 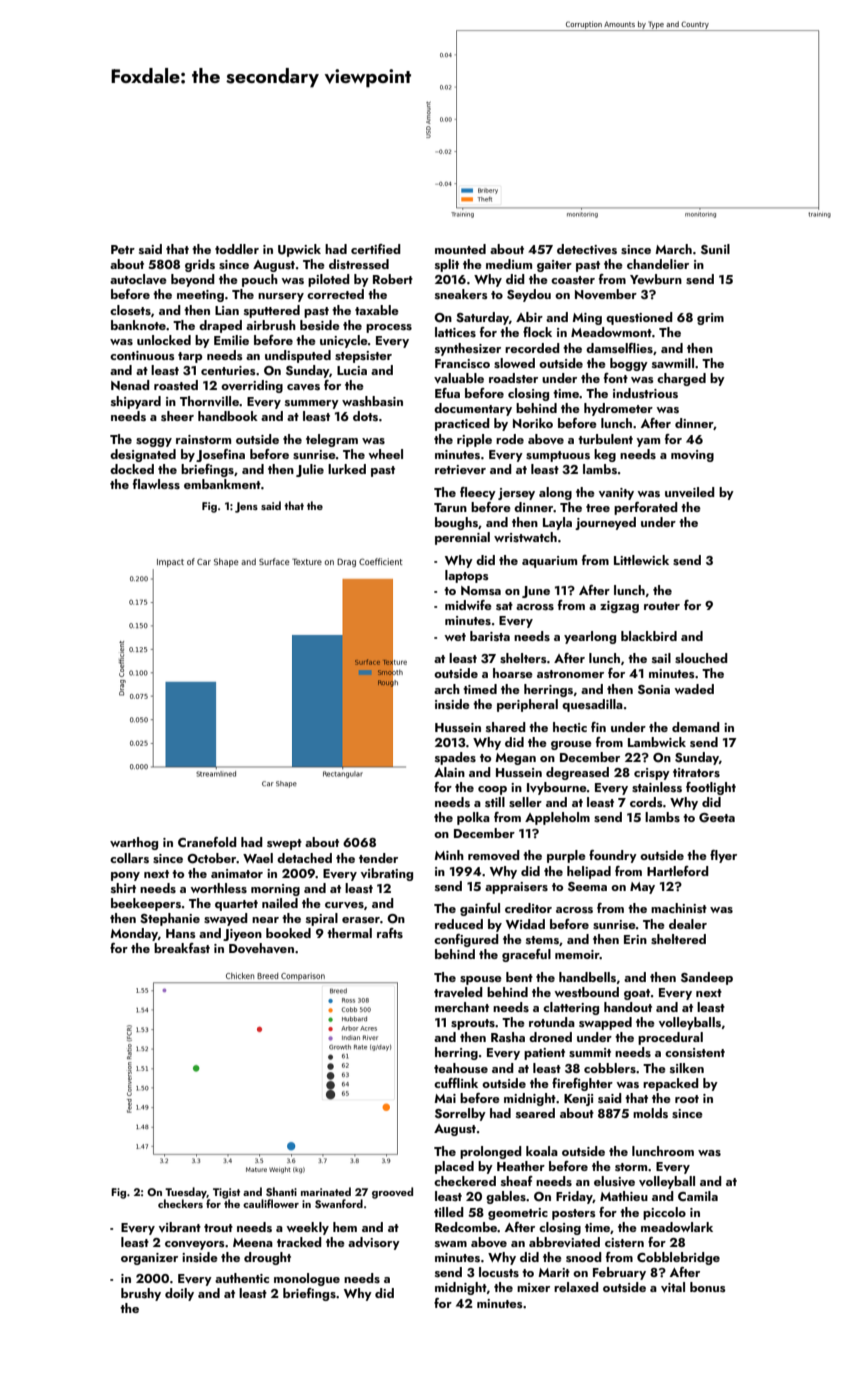 I want to click on monologue, so click(x=307, y=1279).
